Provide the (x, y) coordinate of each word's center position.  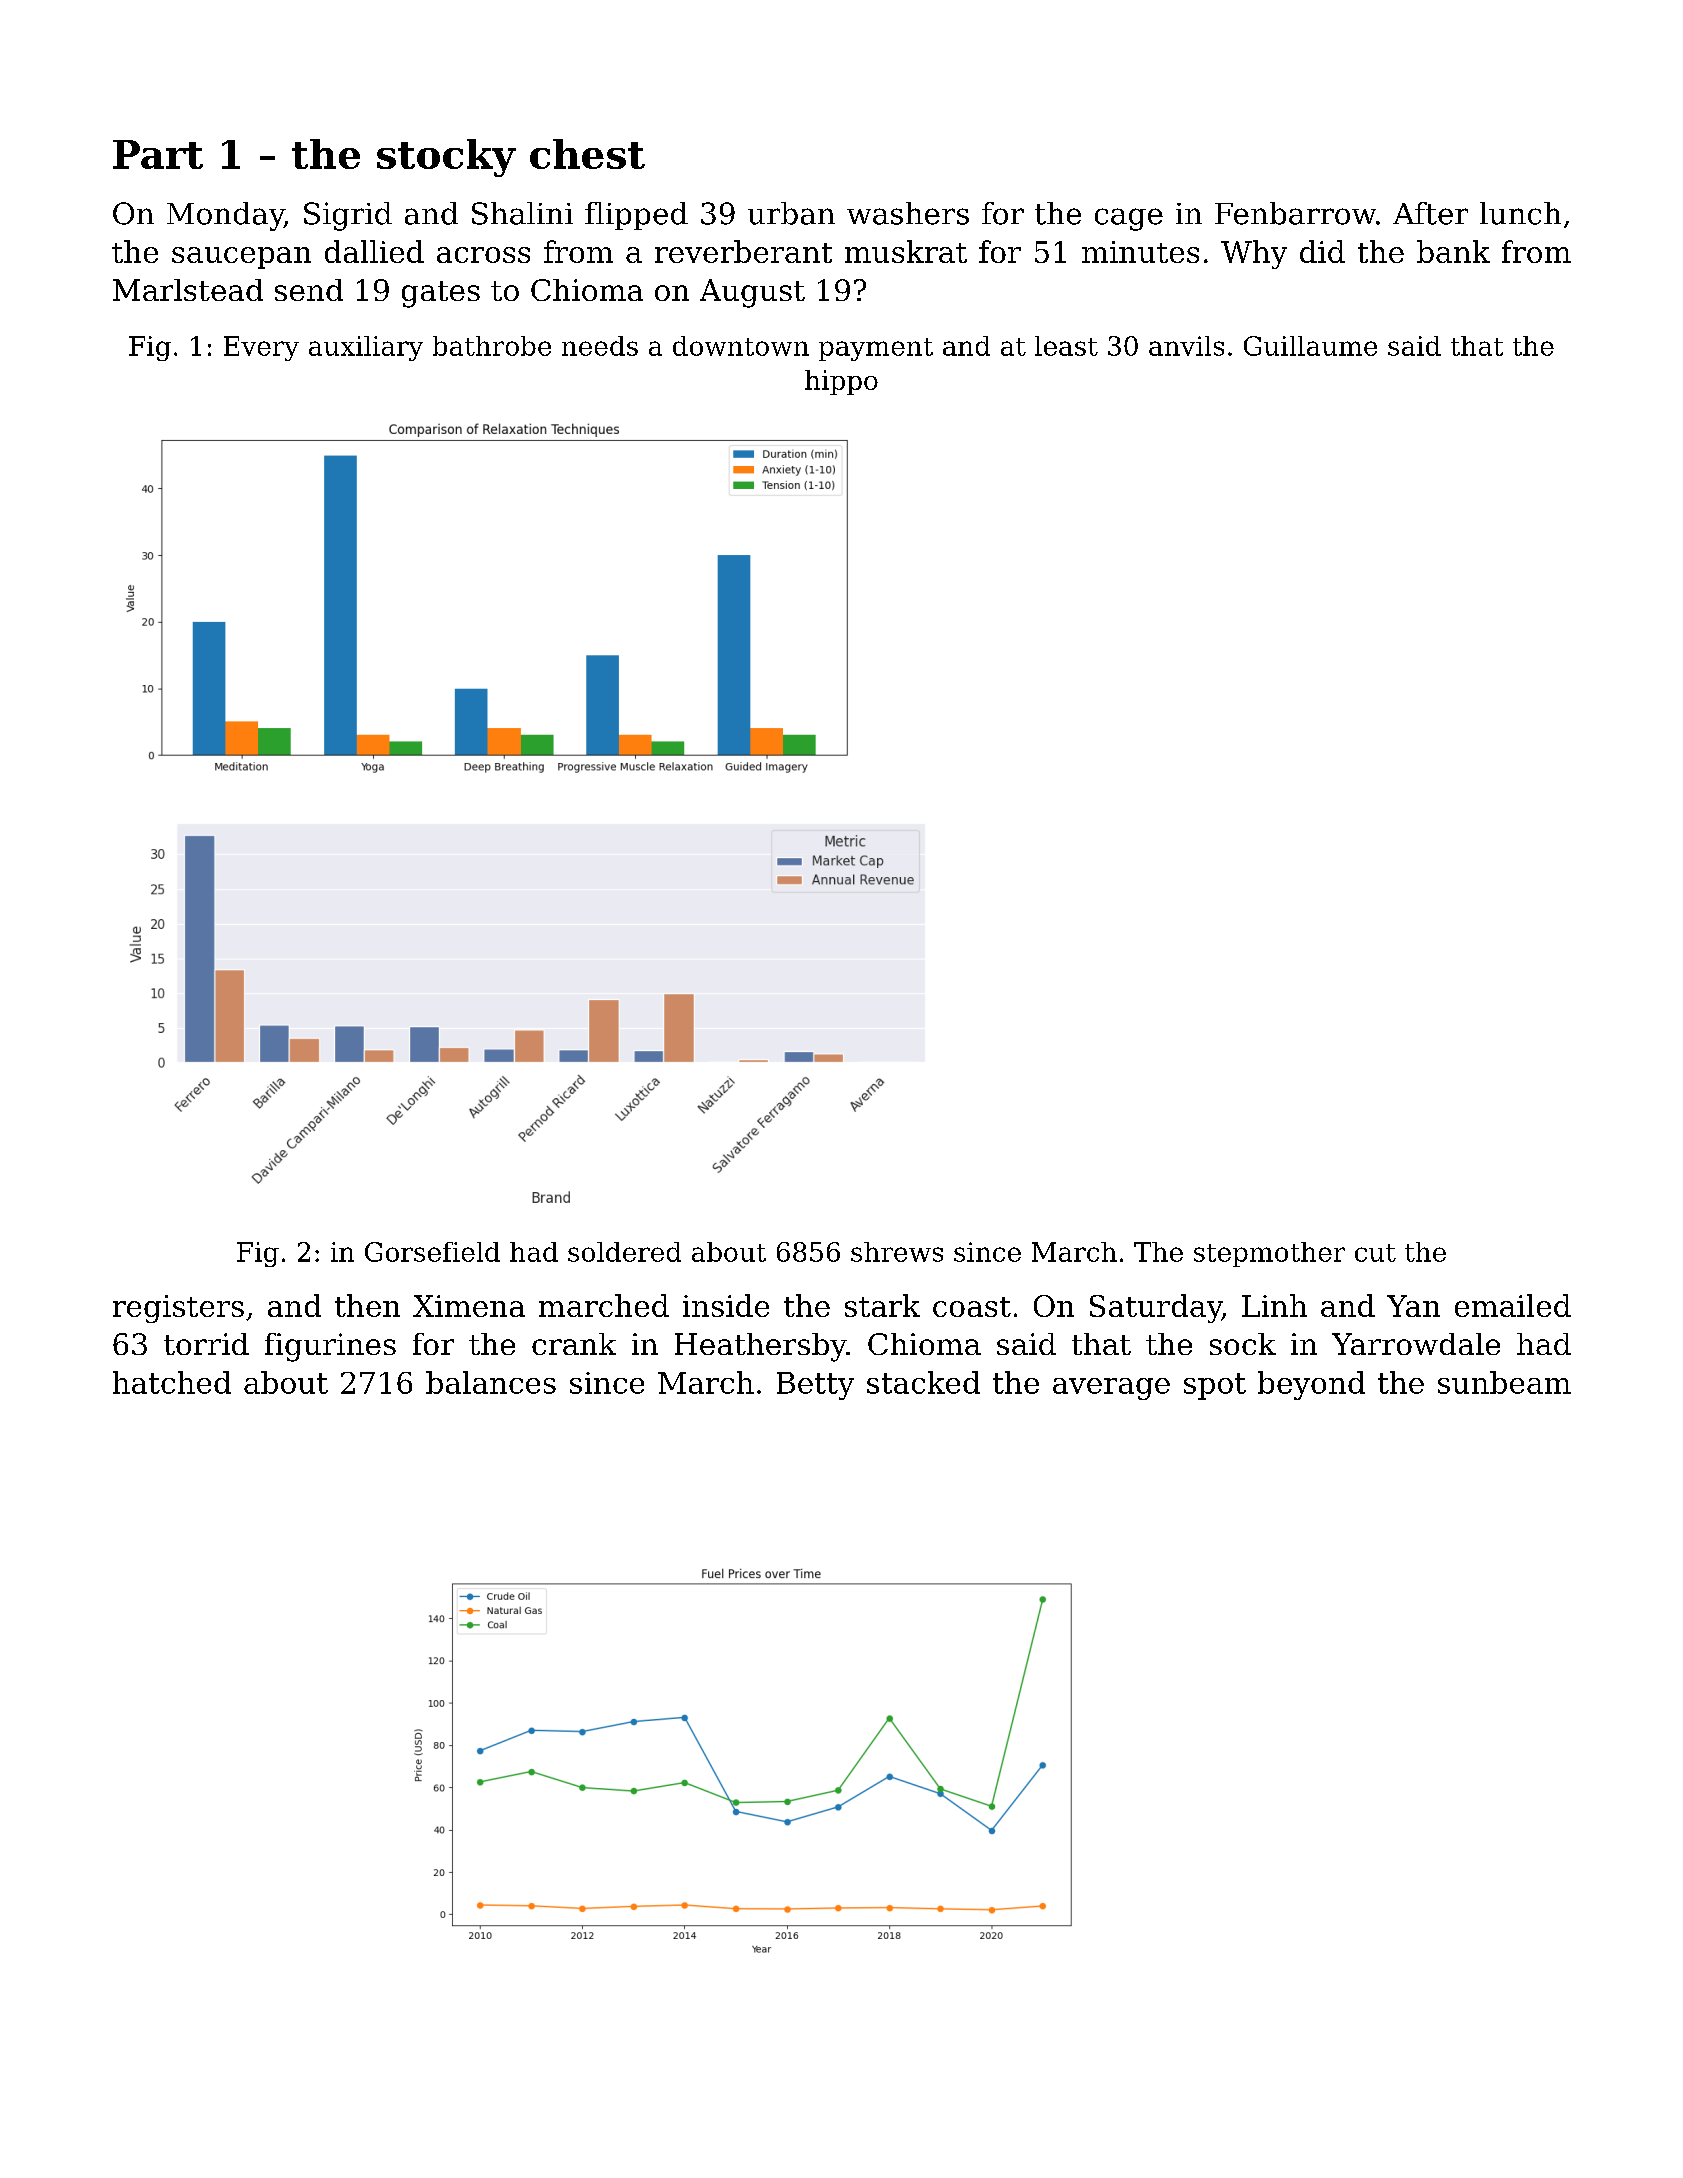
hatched (172, 1382)
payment (876, 349)
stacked (923, 1382)
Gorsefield (432, 1252)
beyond (1311, 1385)
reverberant (743, 251)
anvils (1186, 346)
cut (1375, 1253)
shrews (897, 1252)
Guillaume (1310, 346)
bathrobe (492, 346)
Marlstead (188, 290)
